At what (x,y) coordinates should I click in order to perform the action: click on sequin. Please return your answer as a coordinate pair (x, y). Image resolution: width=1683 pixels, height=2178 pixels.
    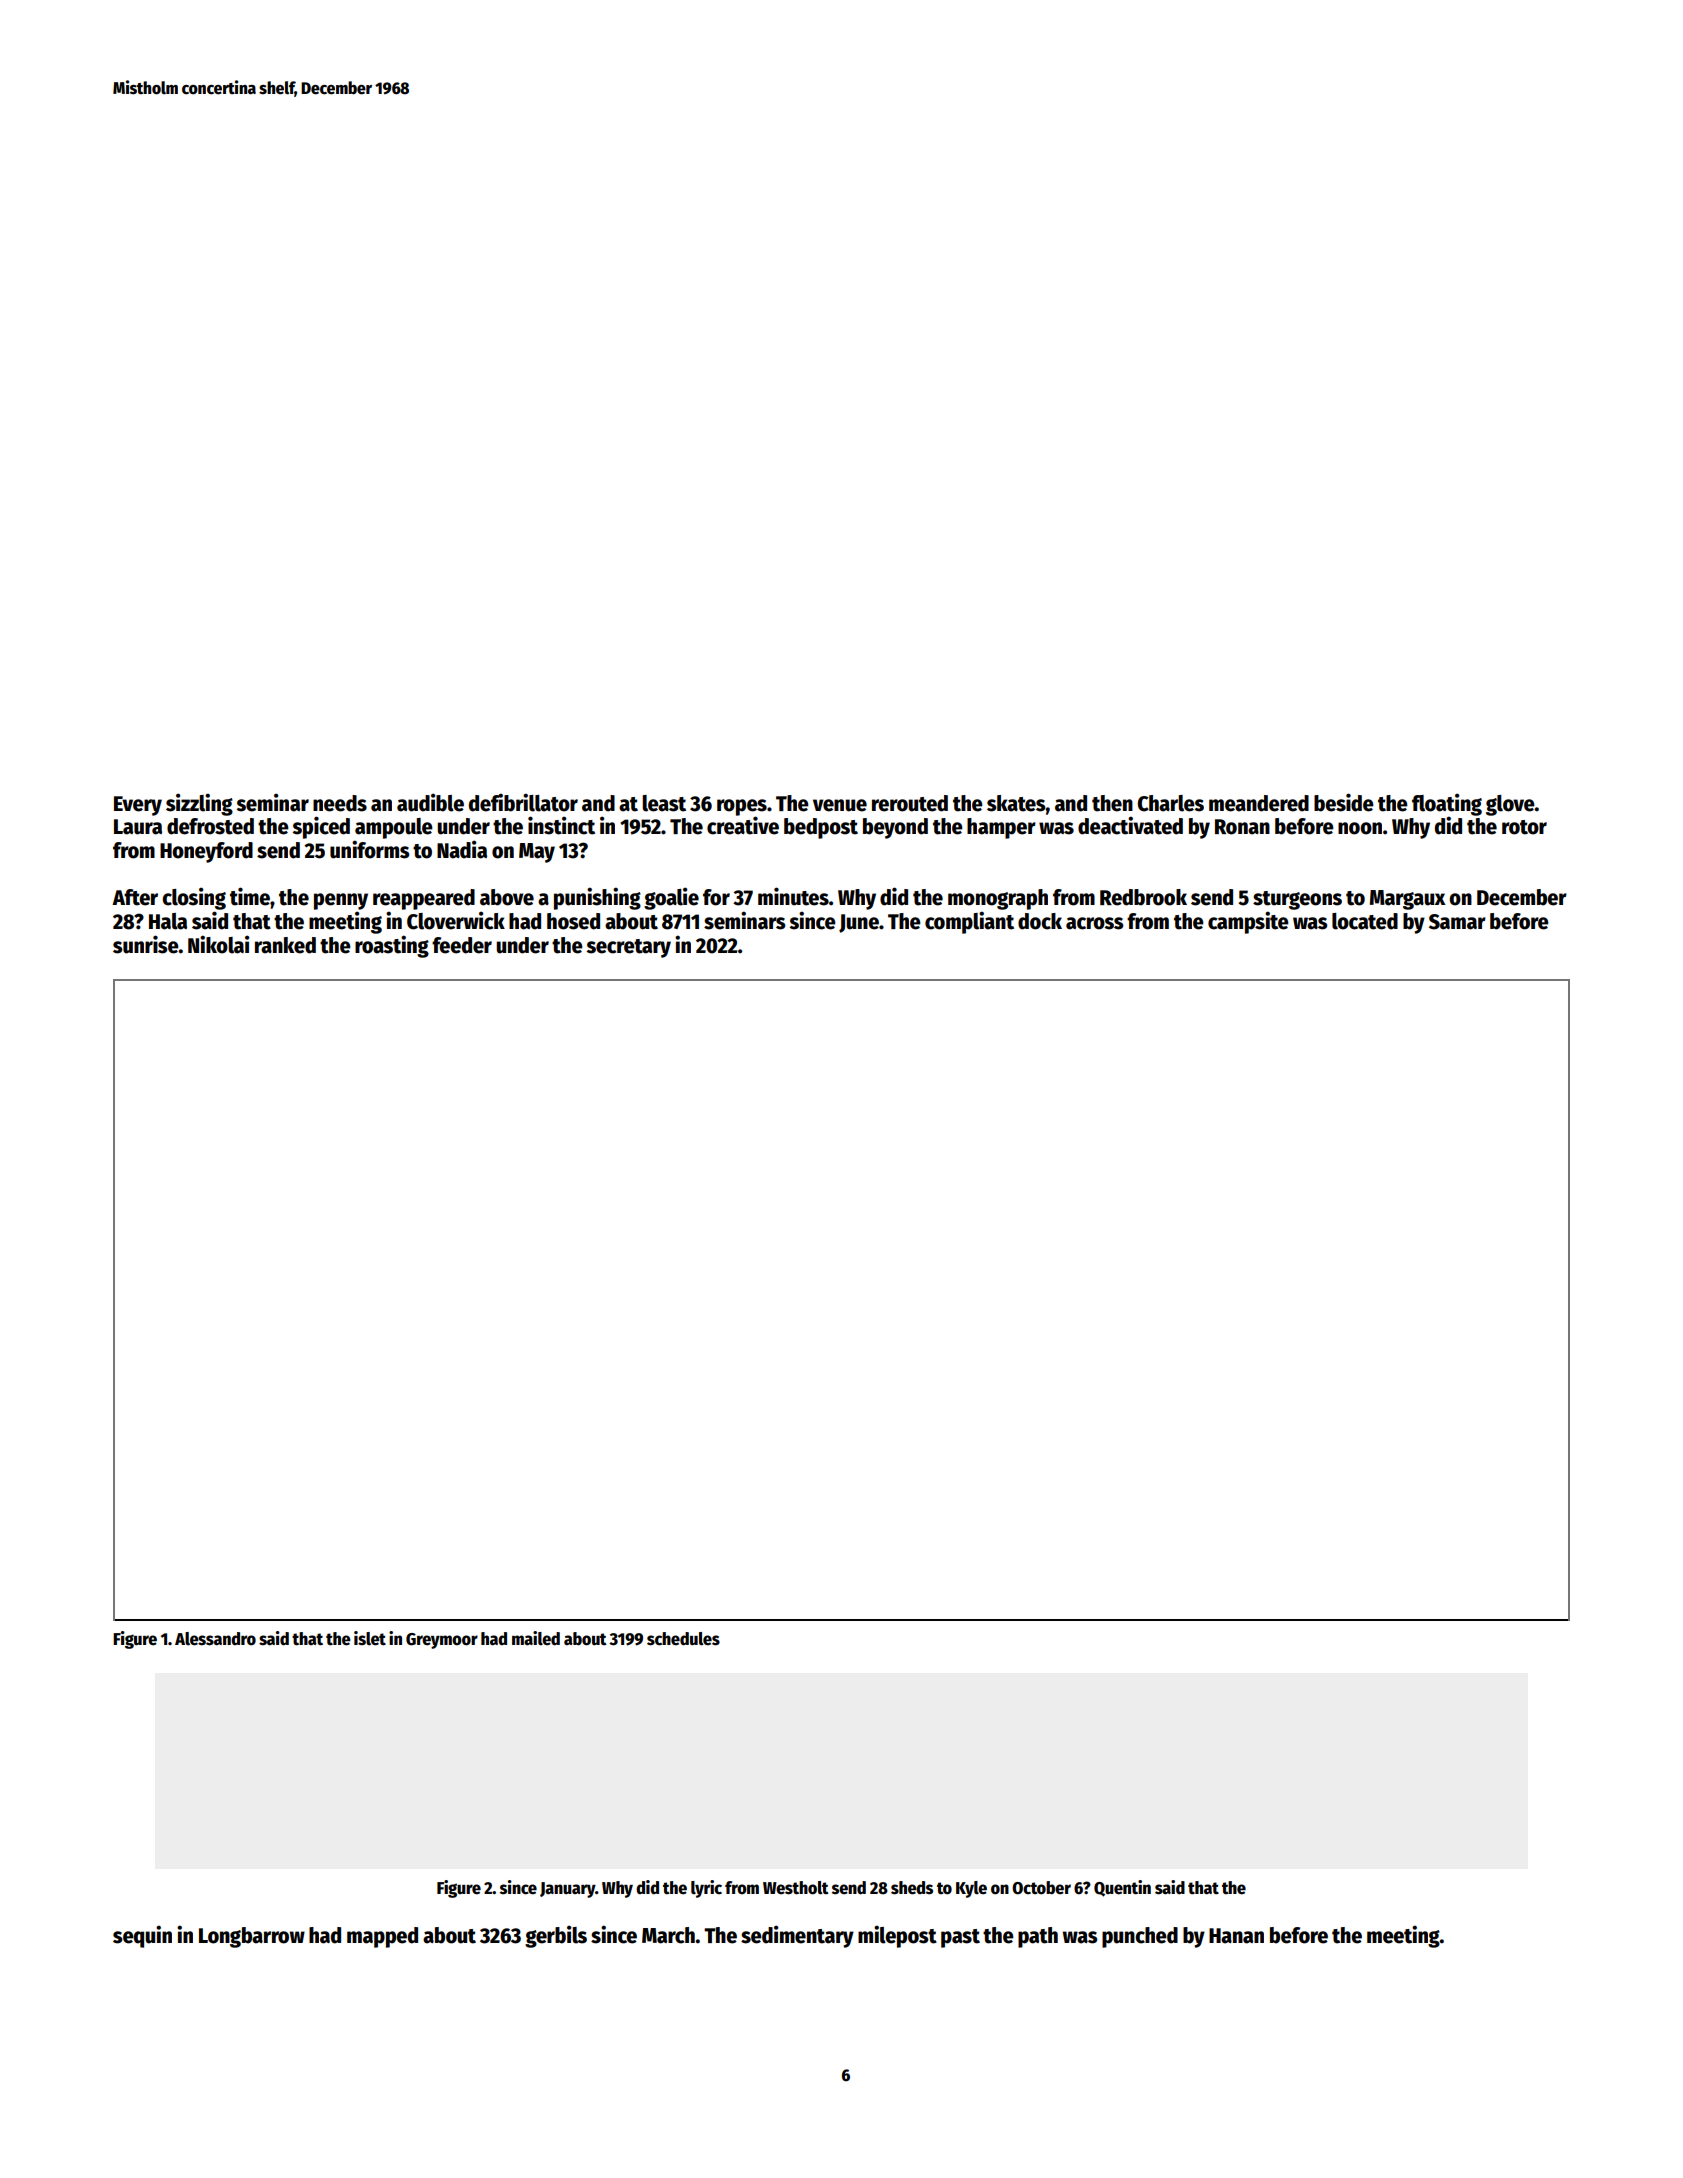
    Looking at the image, I should click on (142, 1936).
